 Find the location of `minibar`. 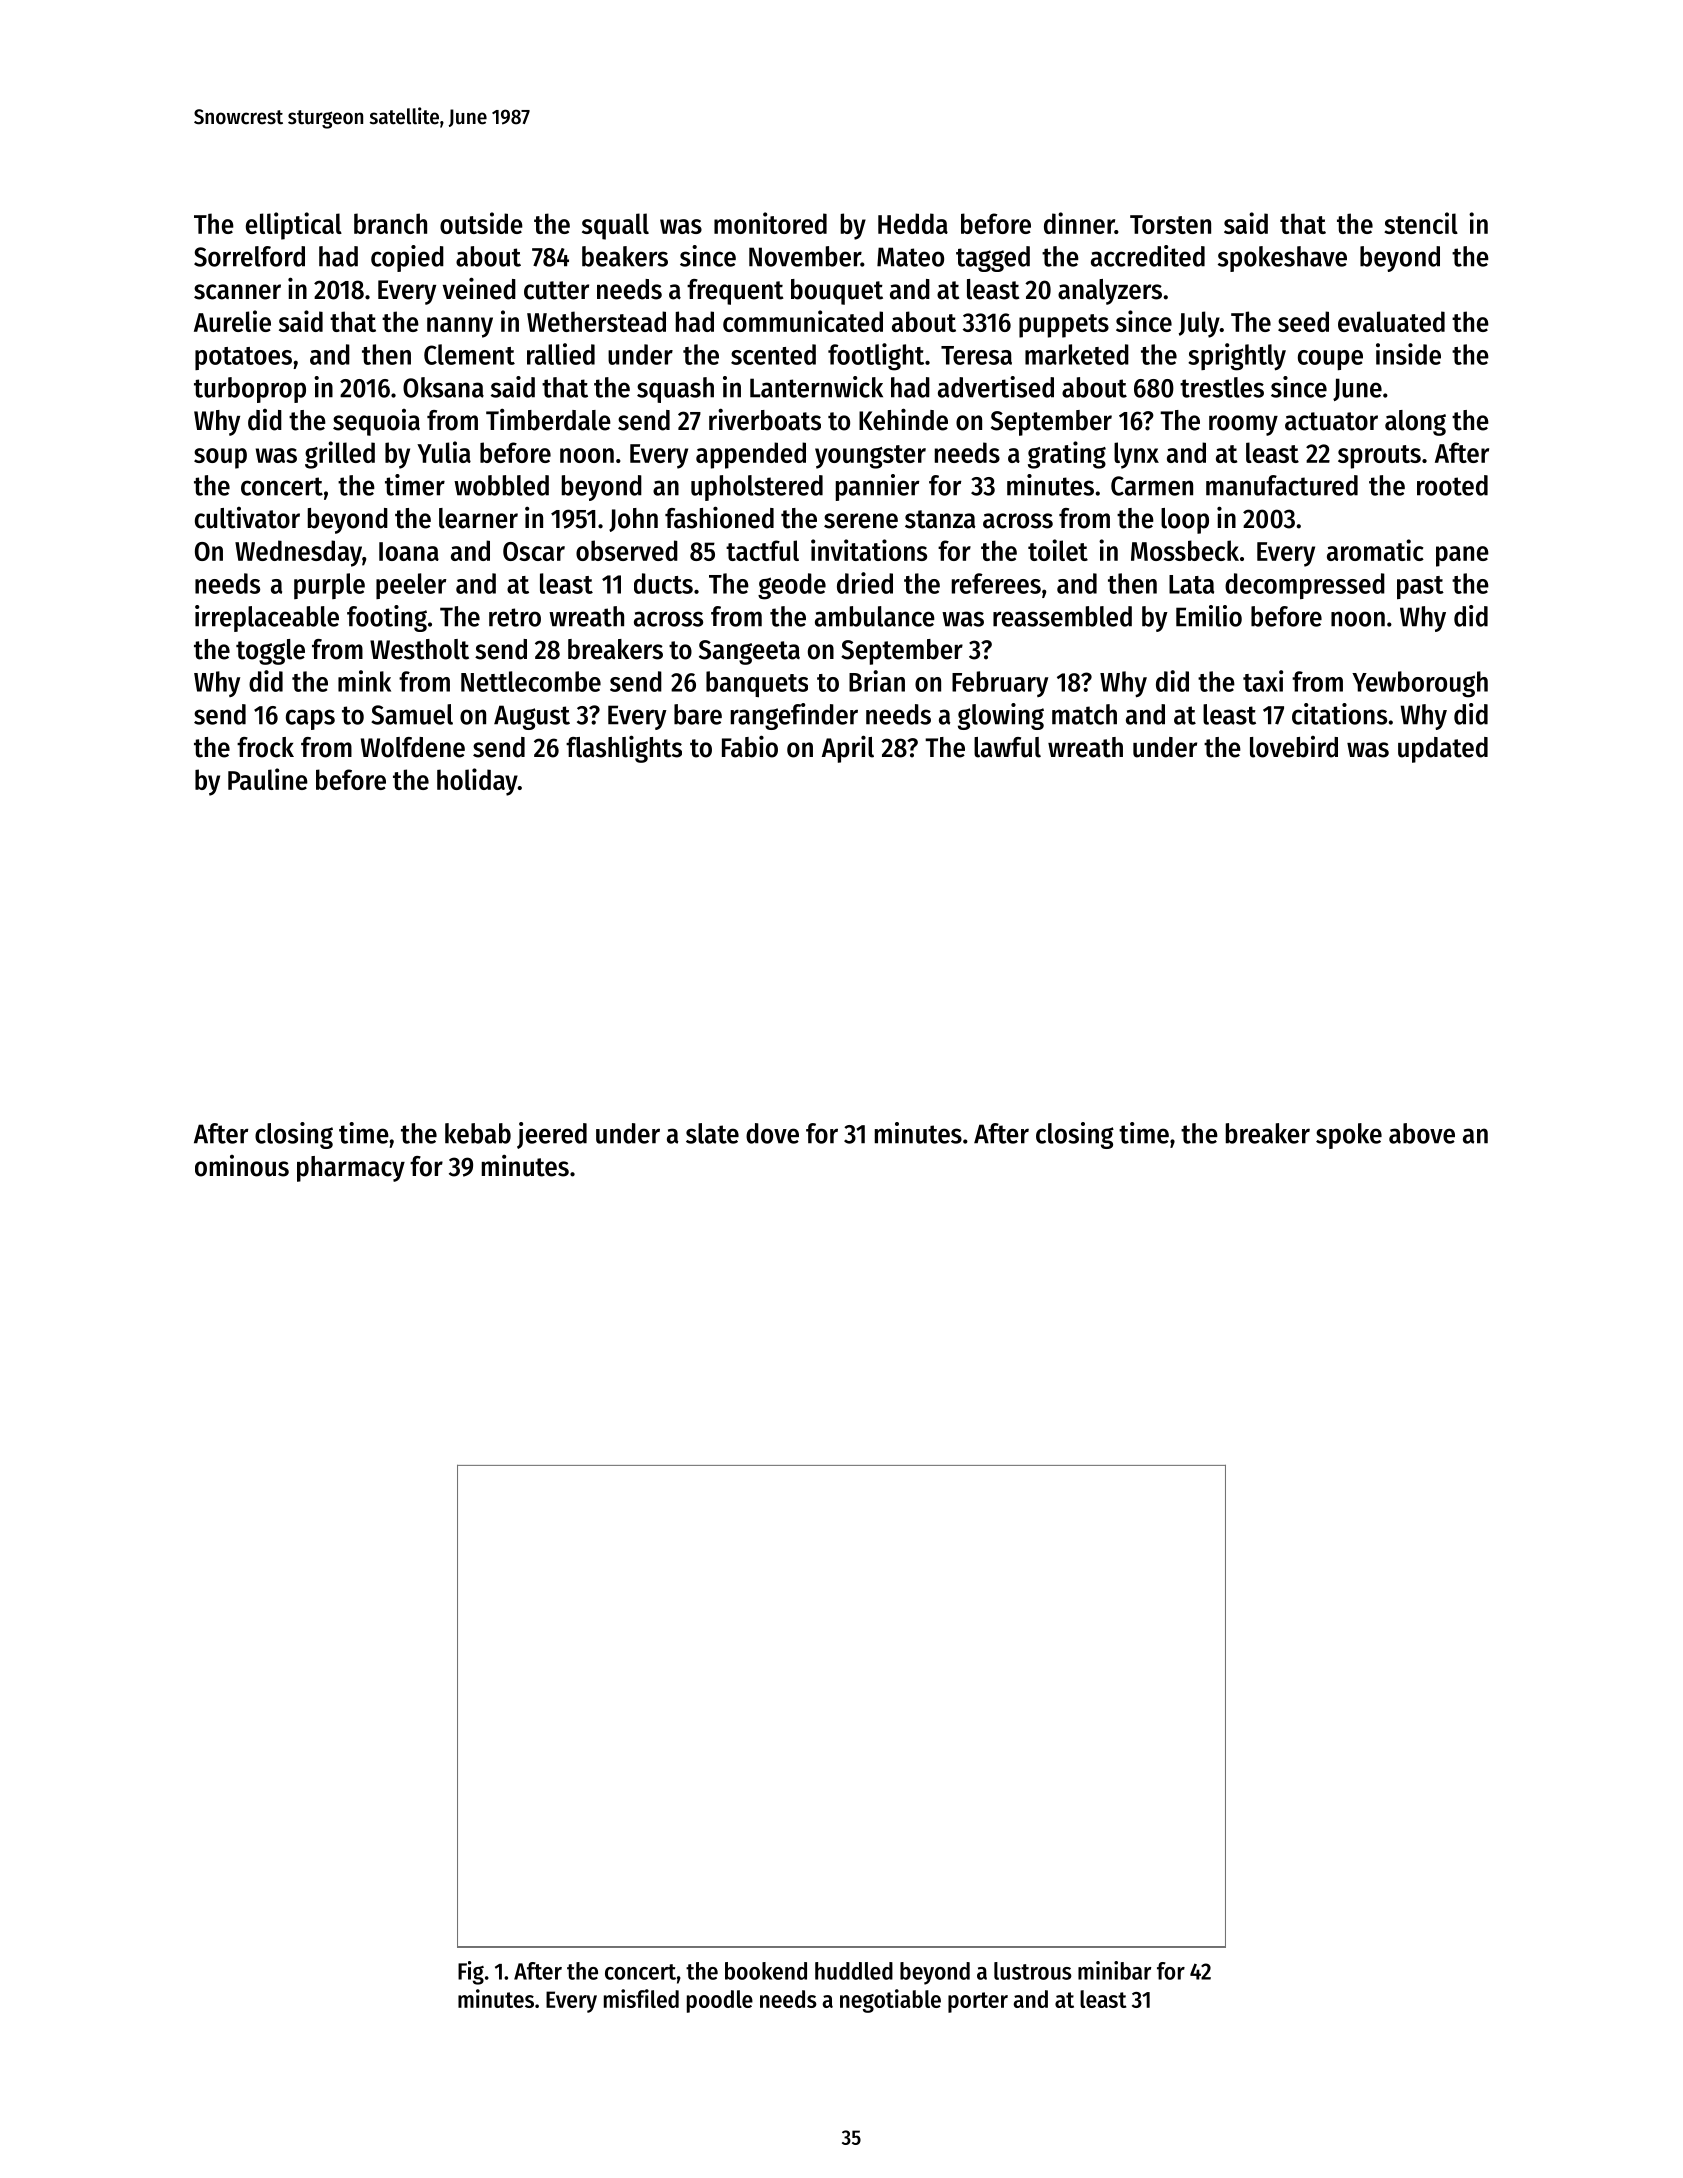

minibar is located at coordinates (1115, 1970).
